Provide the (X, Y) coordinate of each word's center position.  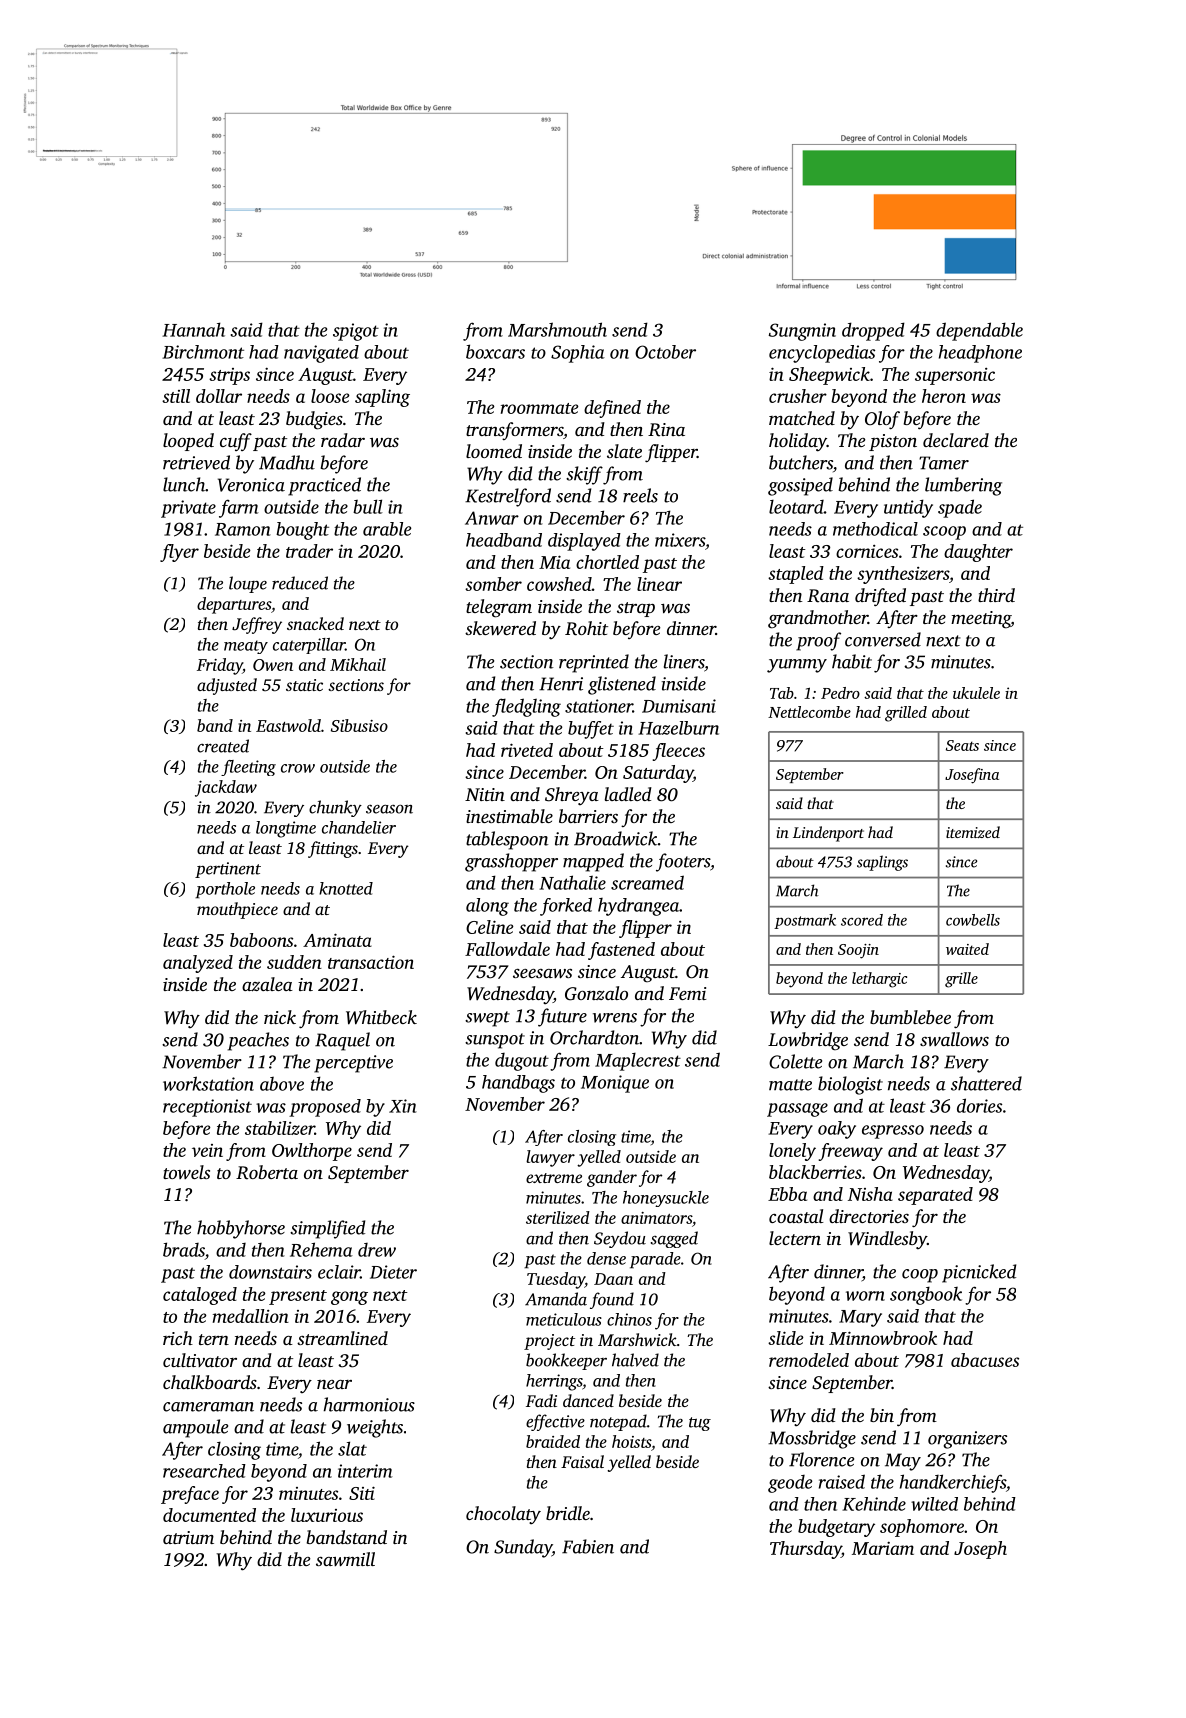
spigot (356, 332)
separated (935, 1196)
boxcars (495, 351)
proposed (325, 1108)
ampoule (195, 1428)
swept (487, 1019)
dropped (873, 331)
